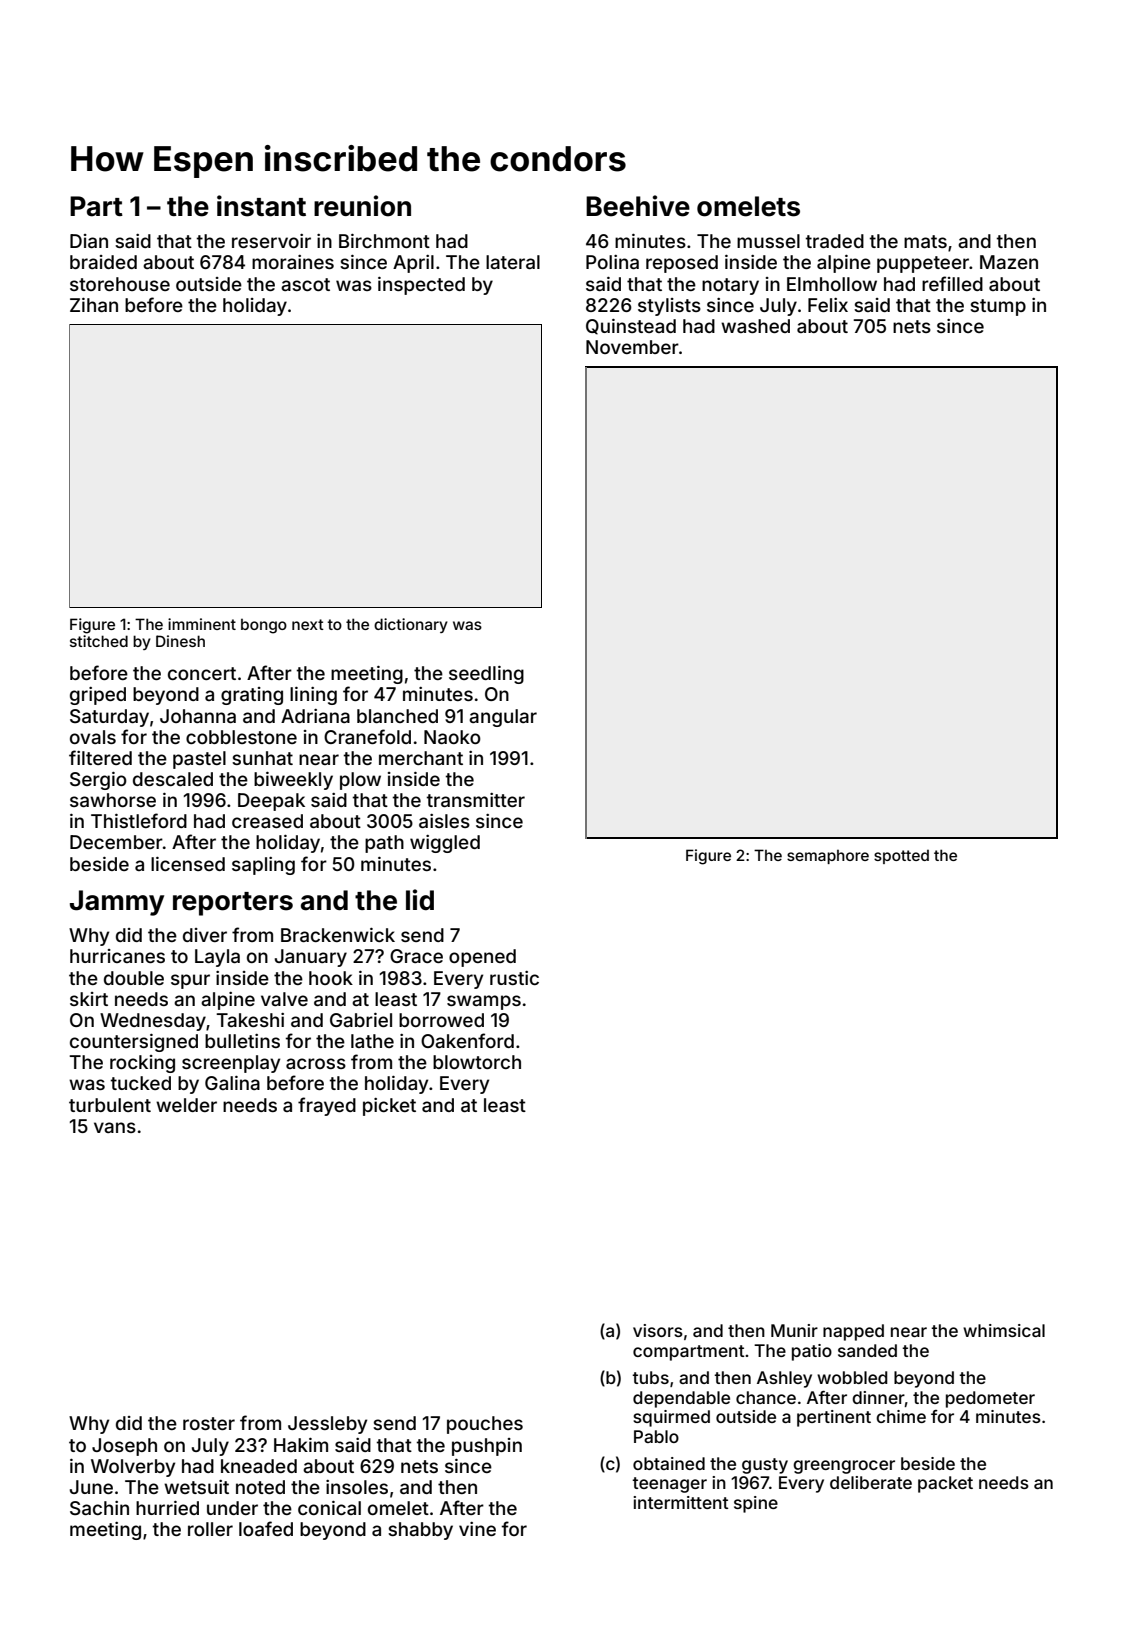 Image resolution: width=1127 pixels, height=1632 pixels. I want to click on stitched, so click(99, 641).
